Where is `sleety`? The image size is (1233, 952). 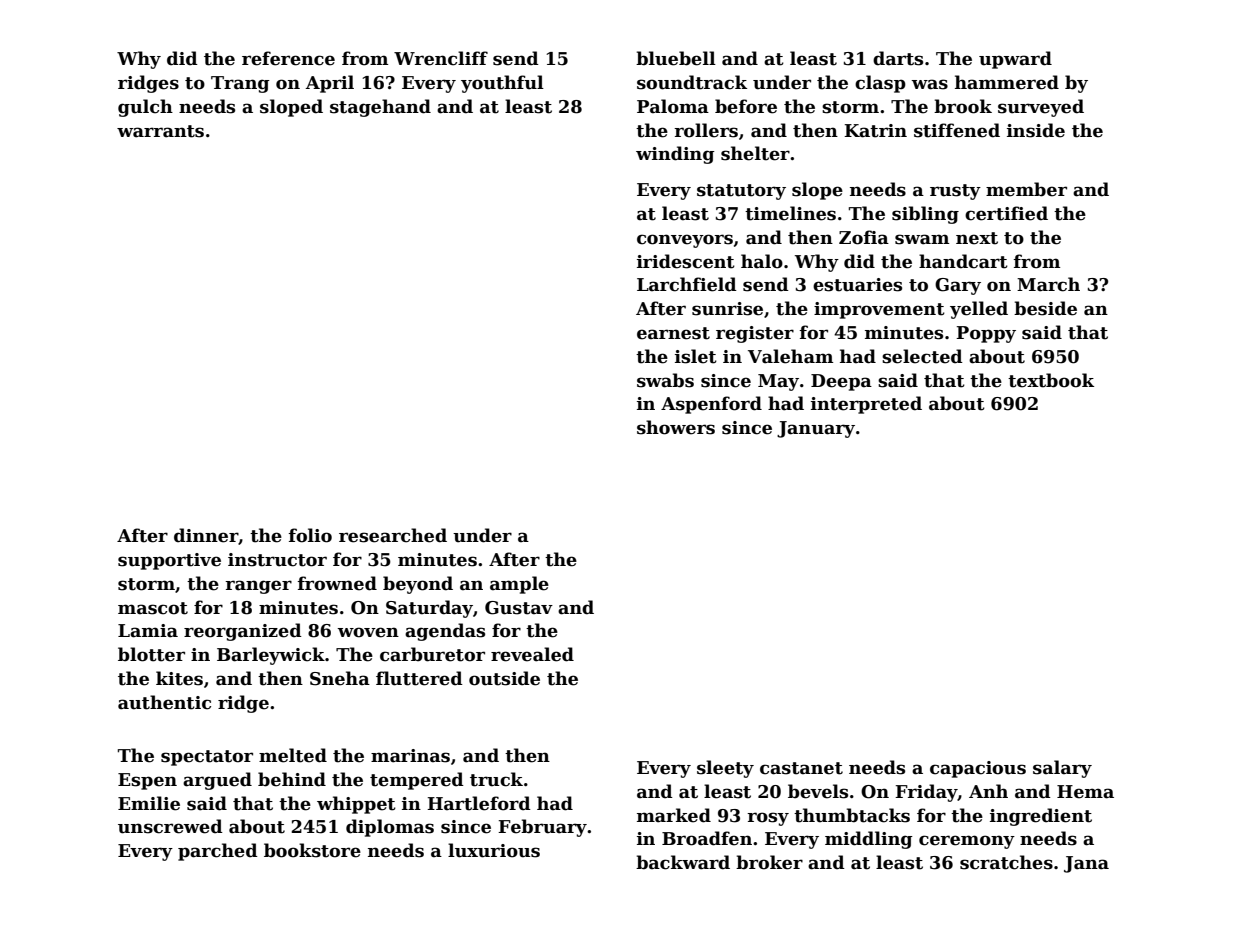 sleety is located at coordinates (725, 769).
